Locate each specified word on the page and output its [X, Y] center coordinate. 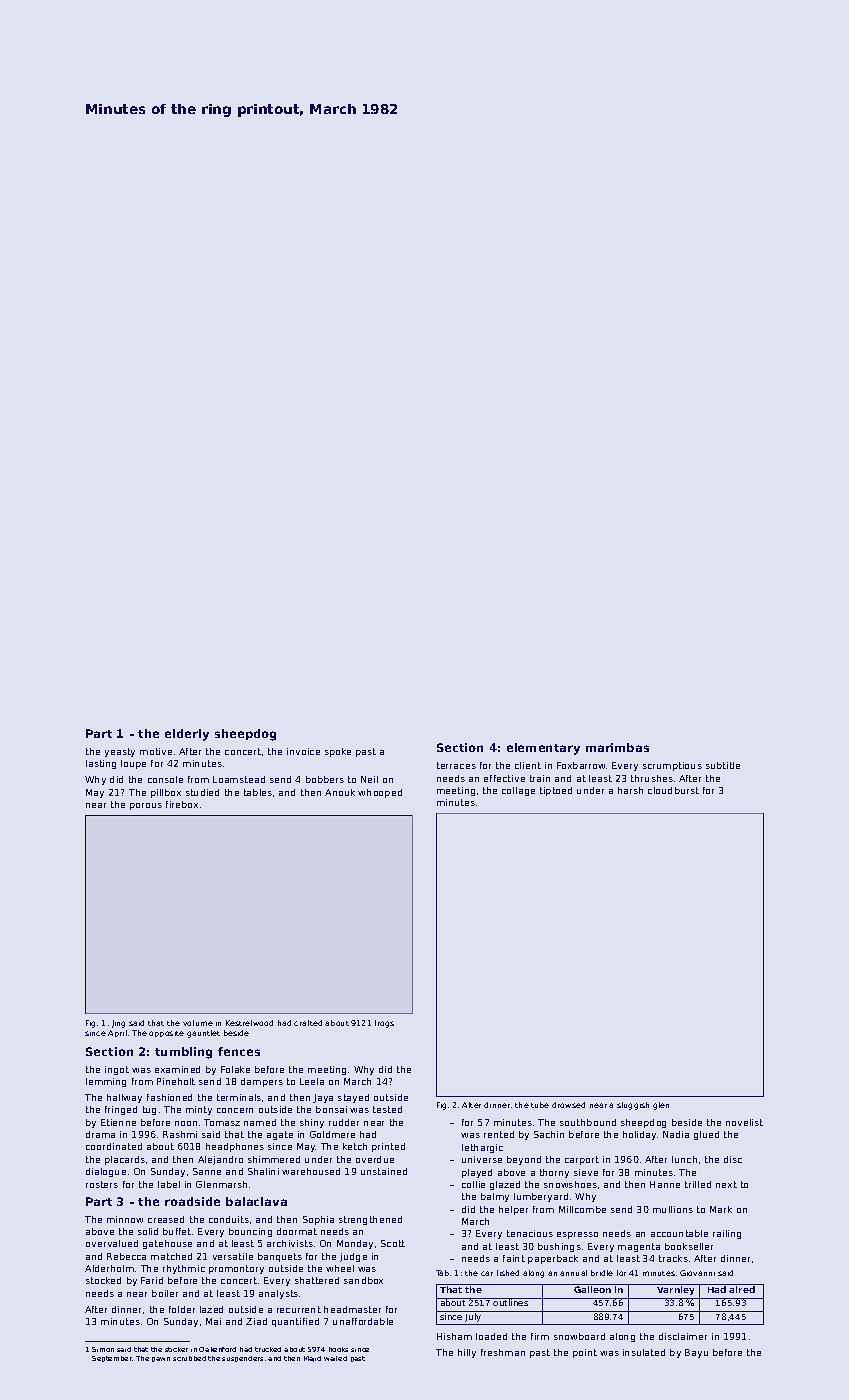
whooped [380, 793]
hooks [338, 1349]
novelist [744, 1122]
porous [146, 806]
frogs [384, 1024]
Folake [235, 1069]
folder [182, 1309]
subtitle [723, 765]
